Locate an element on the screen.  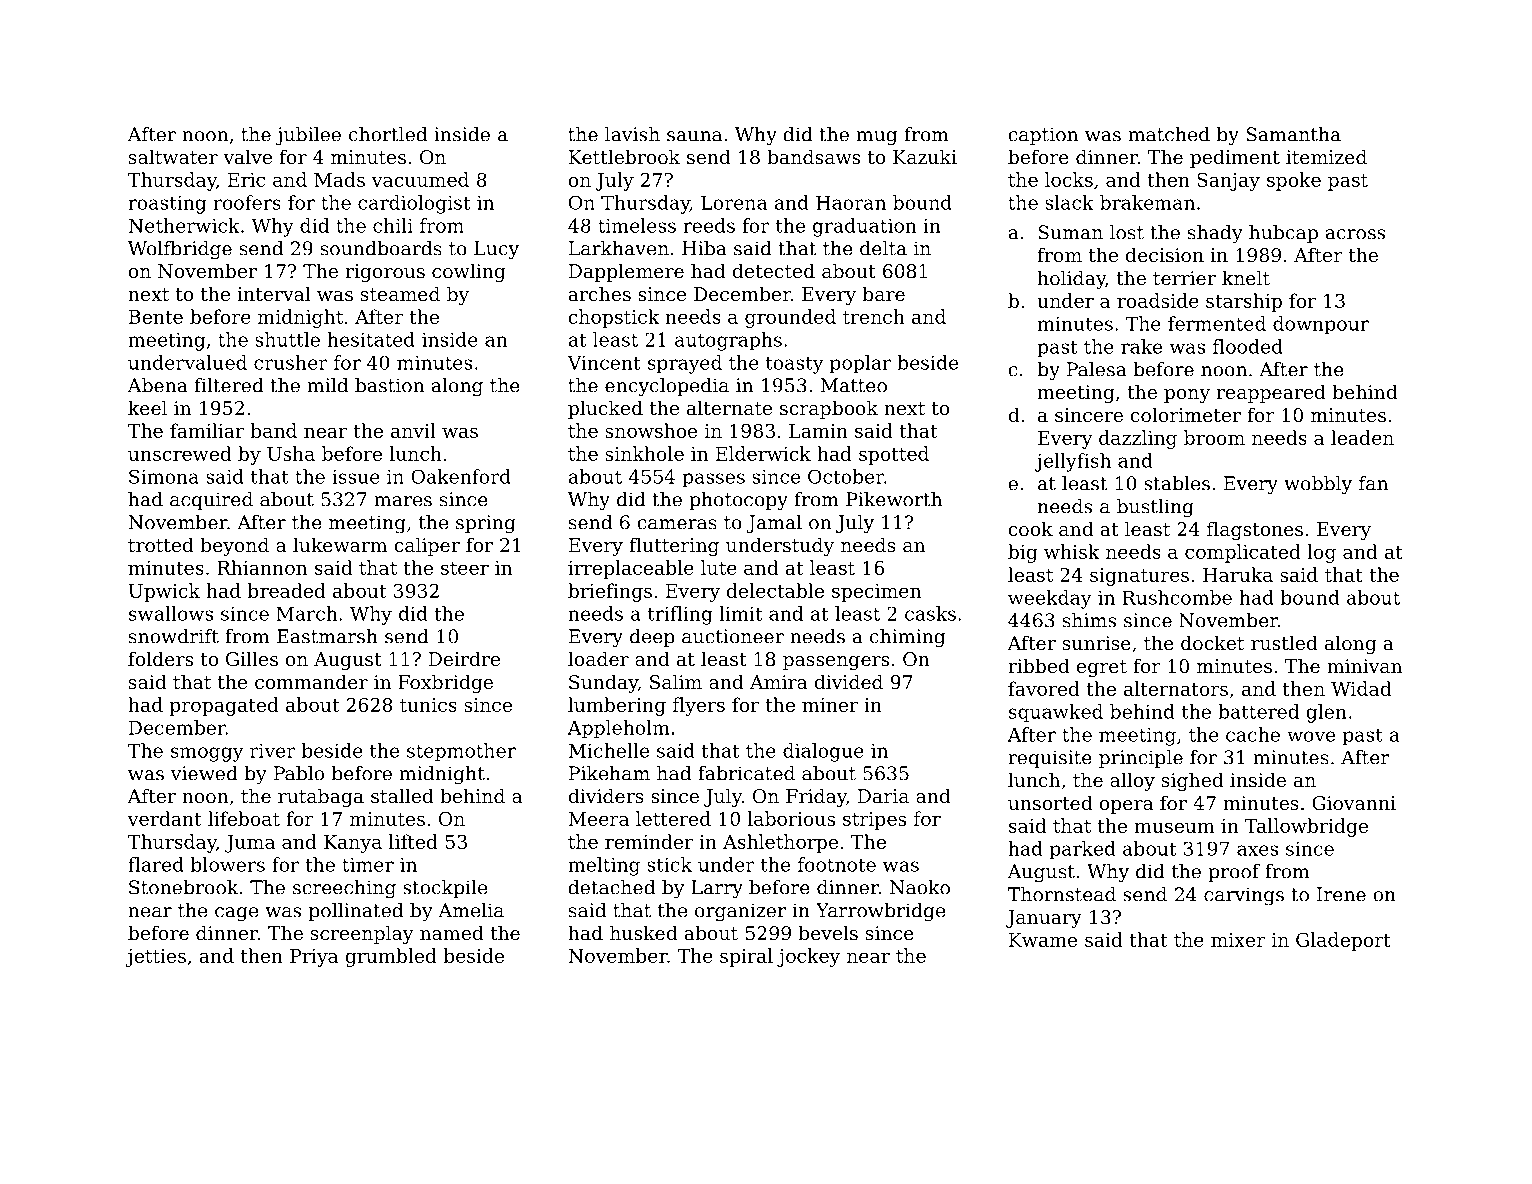
big is located at coordinates (1023, 553).
